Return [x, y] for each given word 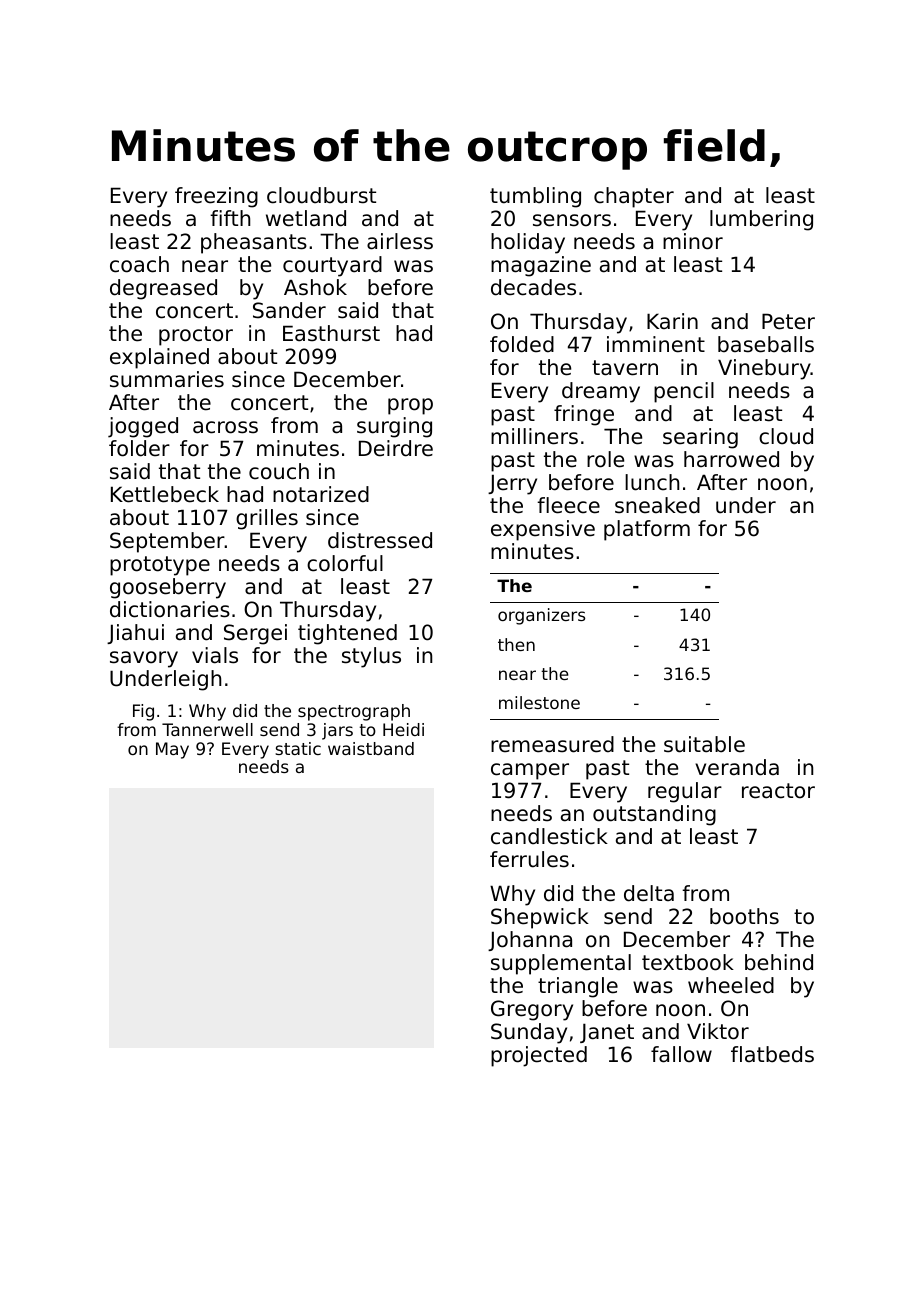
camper [530, 771]
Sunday [529, 1033]
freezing [216, 197]
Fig [143, 712]
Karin [672, 321]
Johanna [530, 941]
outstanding [654, 815]
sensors [572, 220]
